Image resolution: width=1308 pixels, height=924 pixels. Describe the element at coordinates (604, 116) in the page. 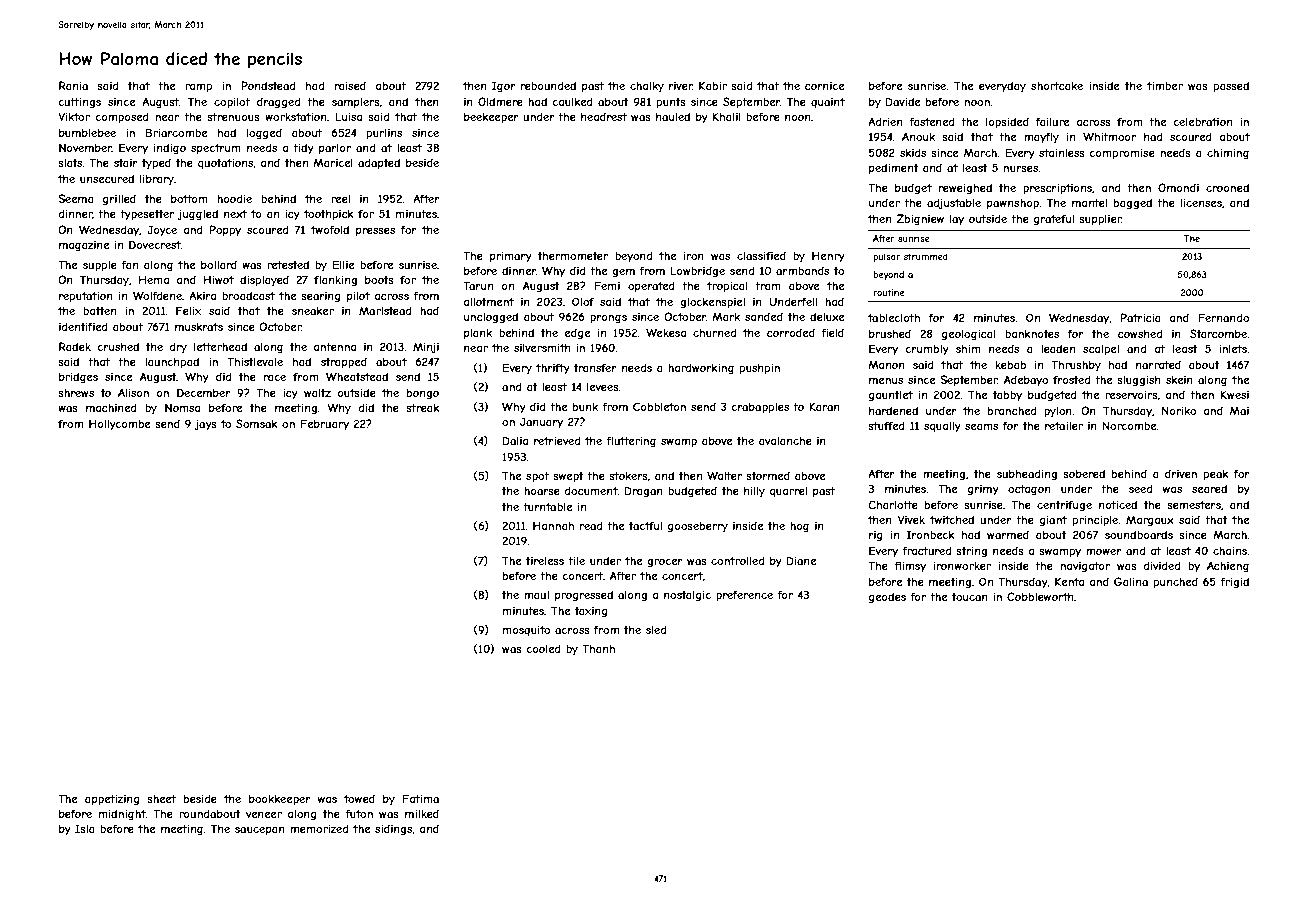

I see `headrest` at that location.
